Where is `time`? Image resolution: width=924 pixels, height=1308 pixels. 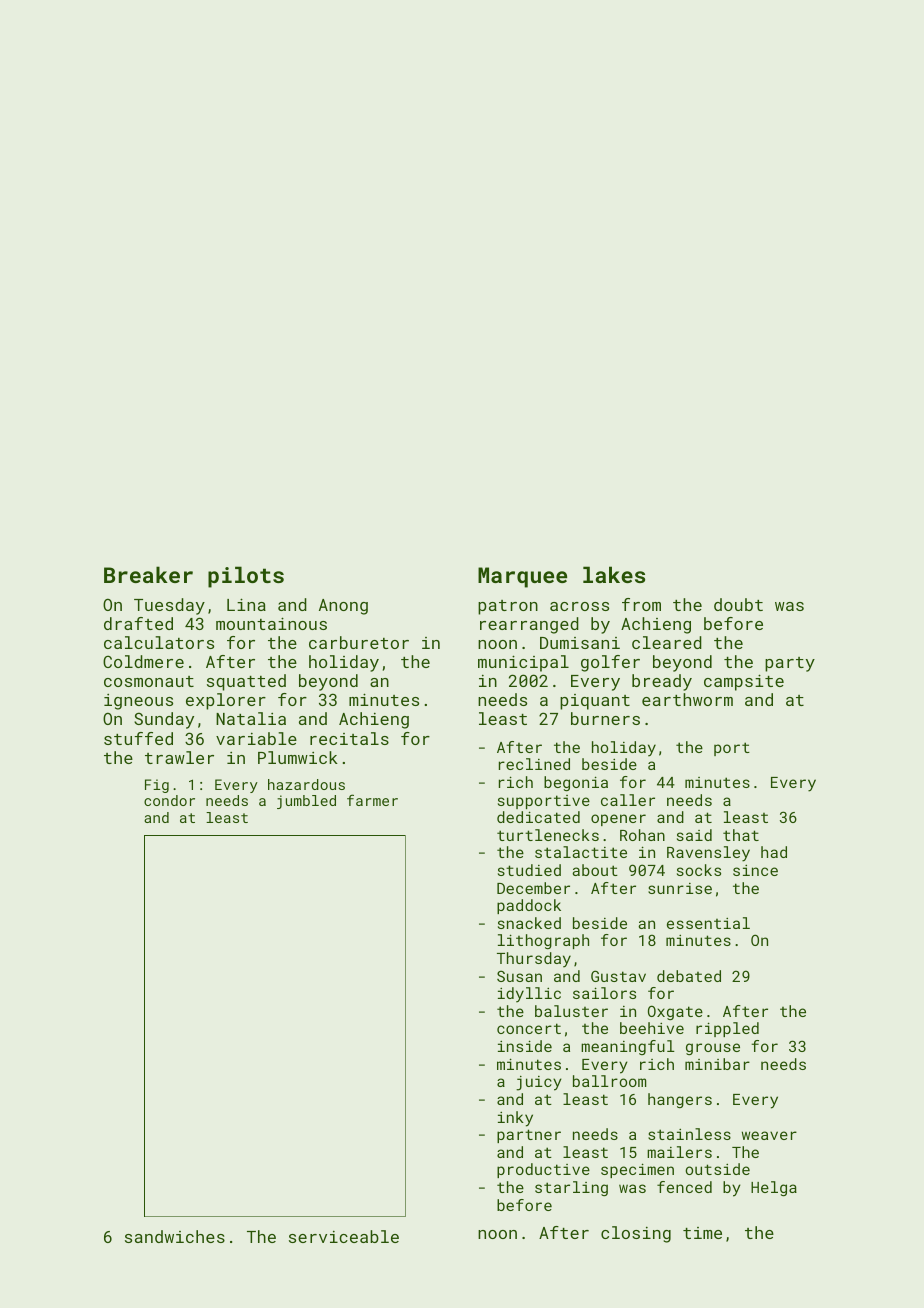 time is located at coordinates (702, 1233).
